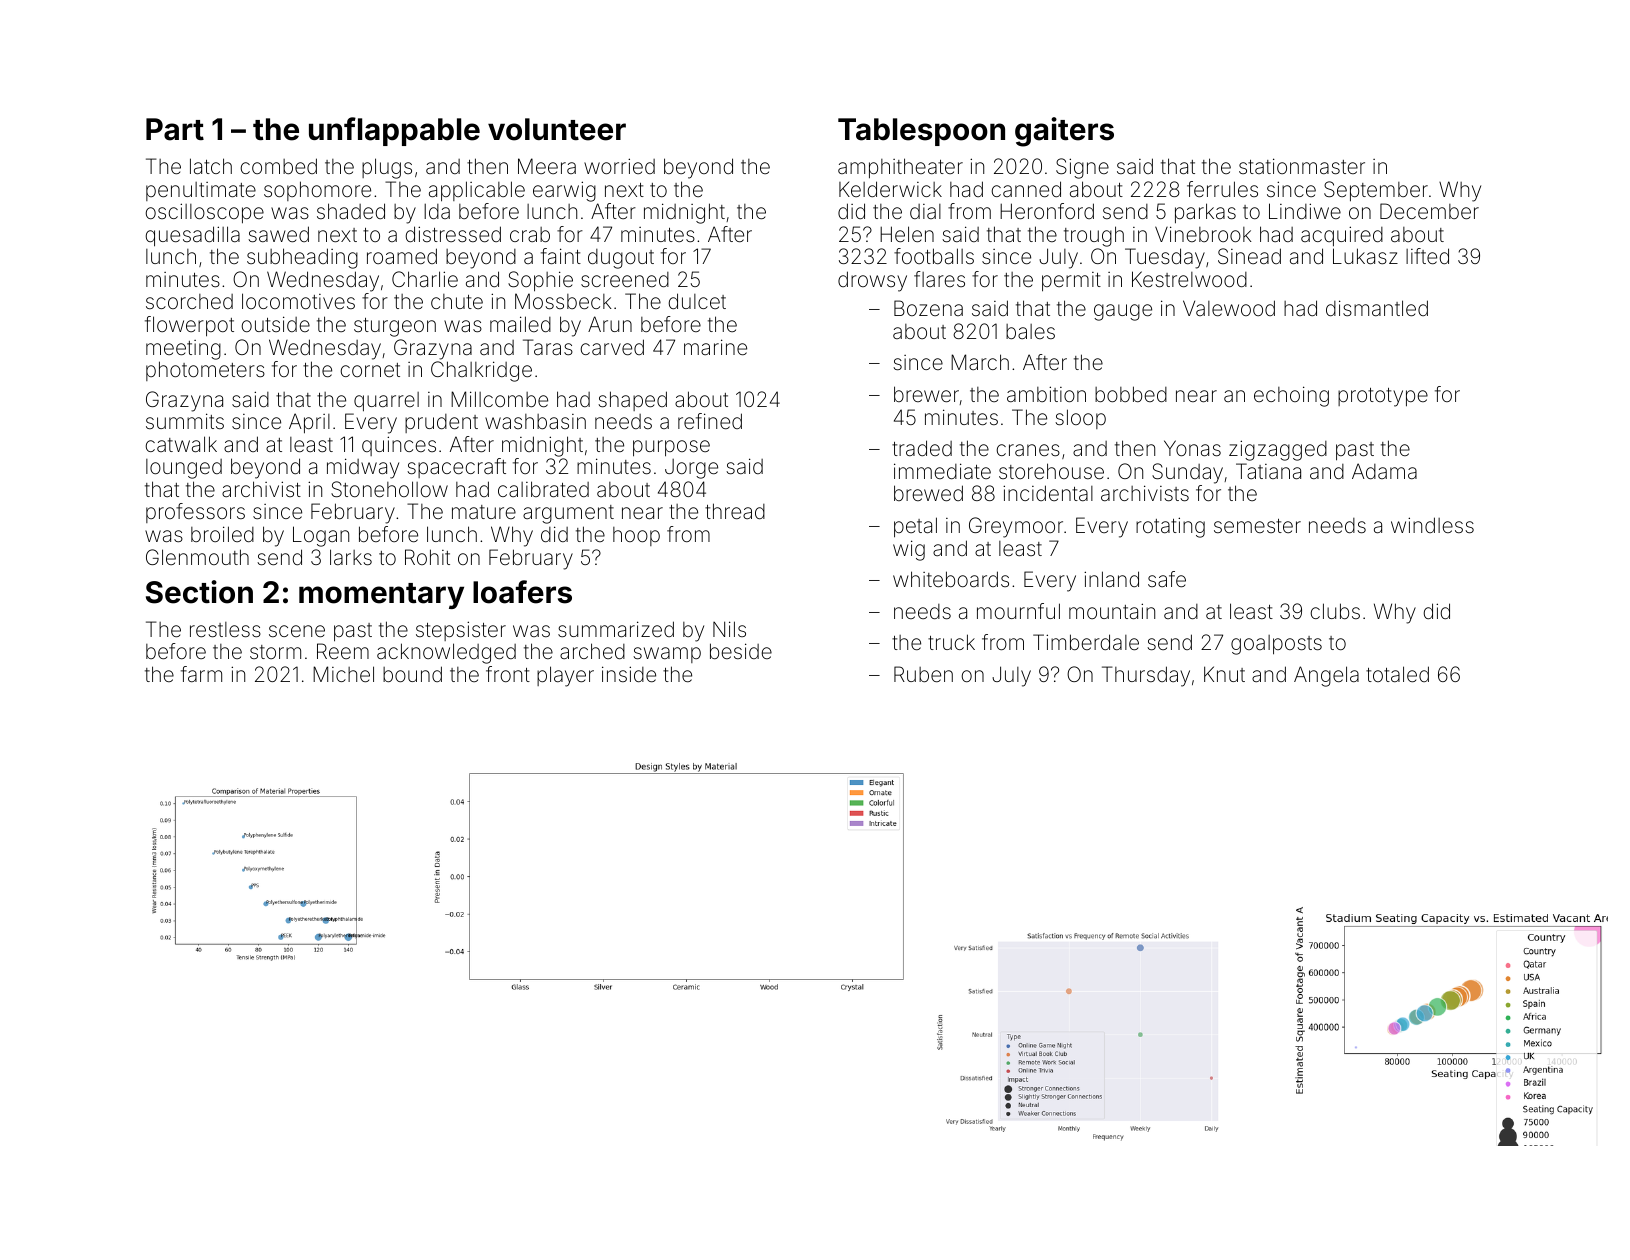 This page has height=1260, width=1630. I want to click on stepsister, so click(461, 631).
